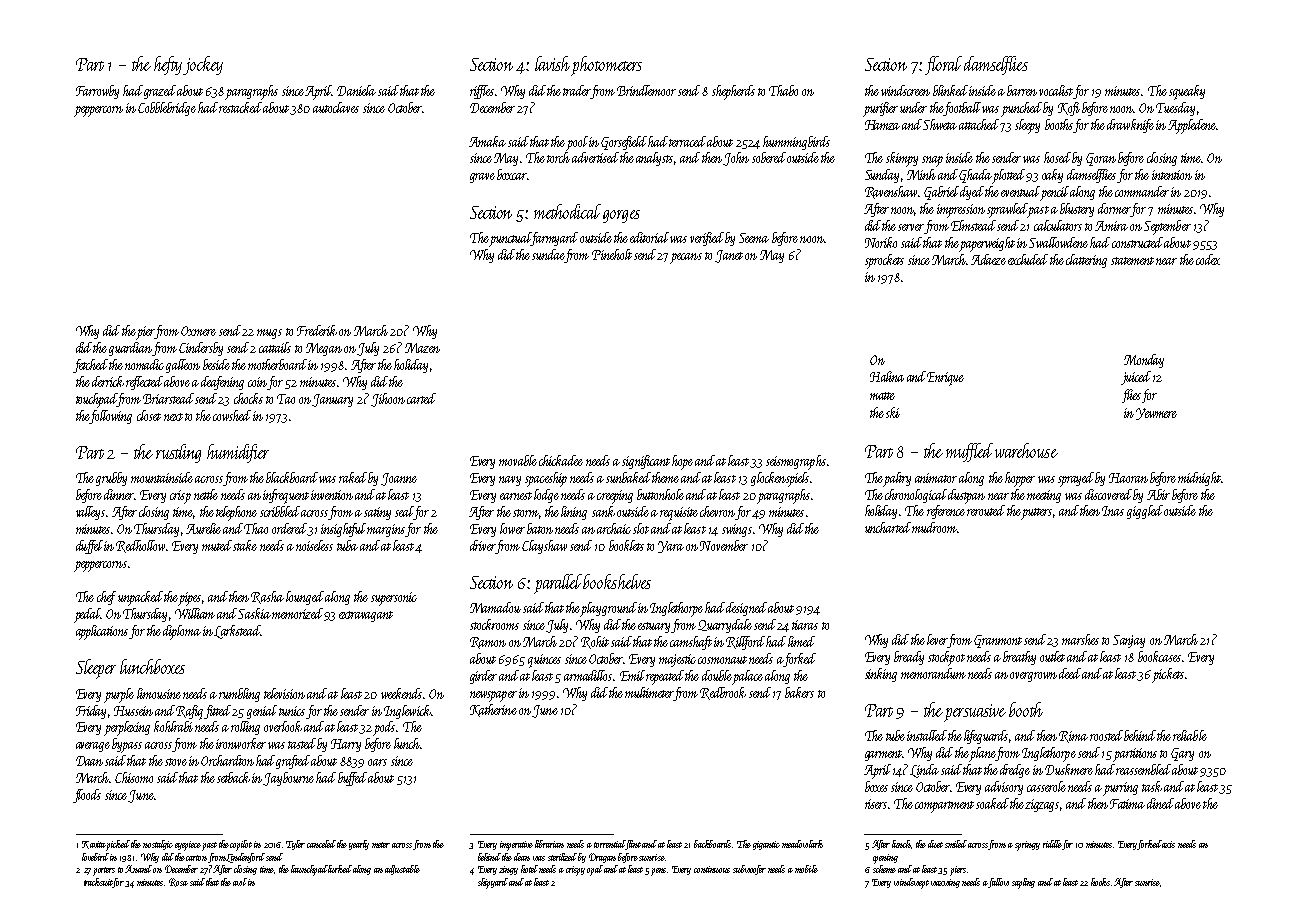 This page has width=1308, height=924. Describe the element at coordinates (206, 494) in the page. I see `nettle` at that location.
